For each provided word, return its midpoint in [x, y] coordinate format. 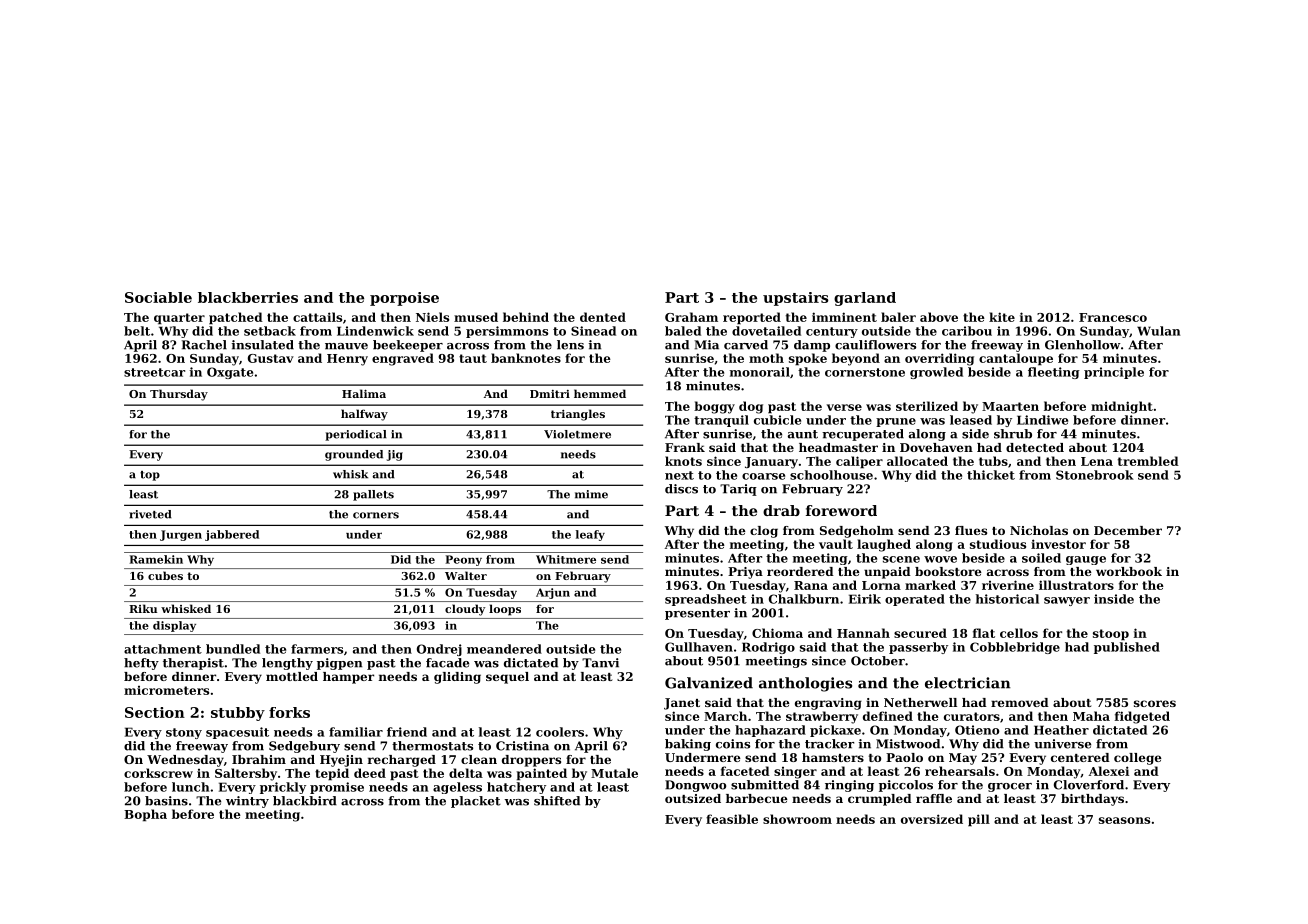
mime [591, 494]
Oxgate [230, 373]
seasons [1124, 820]
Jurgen [181, 535]
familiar [356, 732]
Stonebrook [1095, 475]
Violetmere [577, 434]
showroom [797, 819]
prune [896, 422]
